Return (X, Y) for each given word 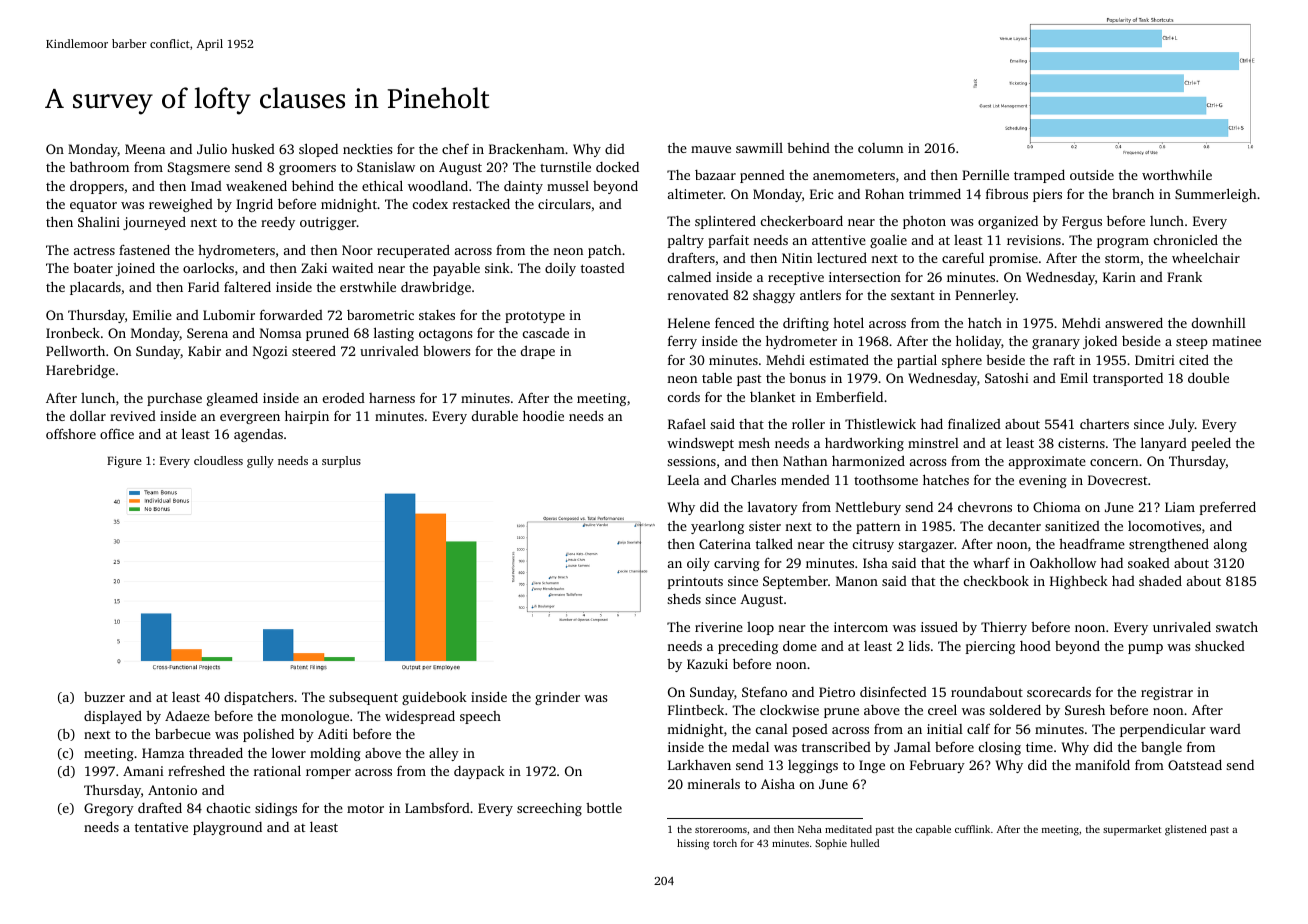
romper (328, 774)
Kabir (204, 351)
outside (1092, 175)
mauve (711, 149)
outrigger (328, 223)
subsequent (363, 698)
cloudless (218, 460)
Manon (857, 581)
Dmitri (1155, 360)
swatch (1237, 627)
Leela (683, 480)
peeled (1211, 444)
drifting (806, 324)
